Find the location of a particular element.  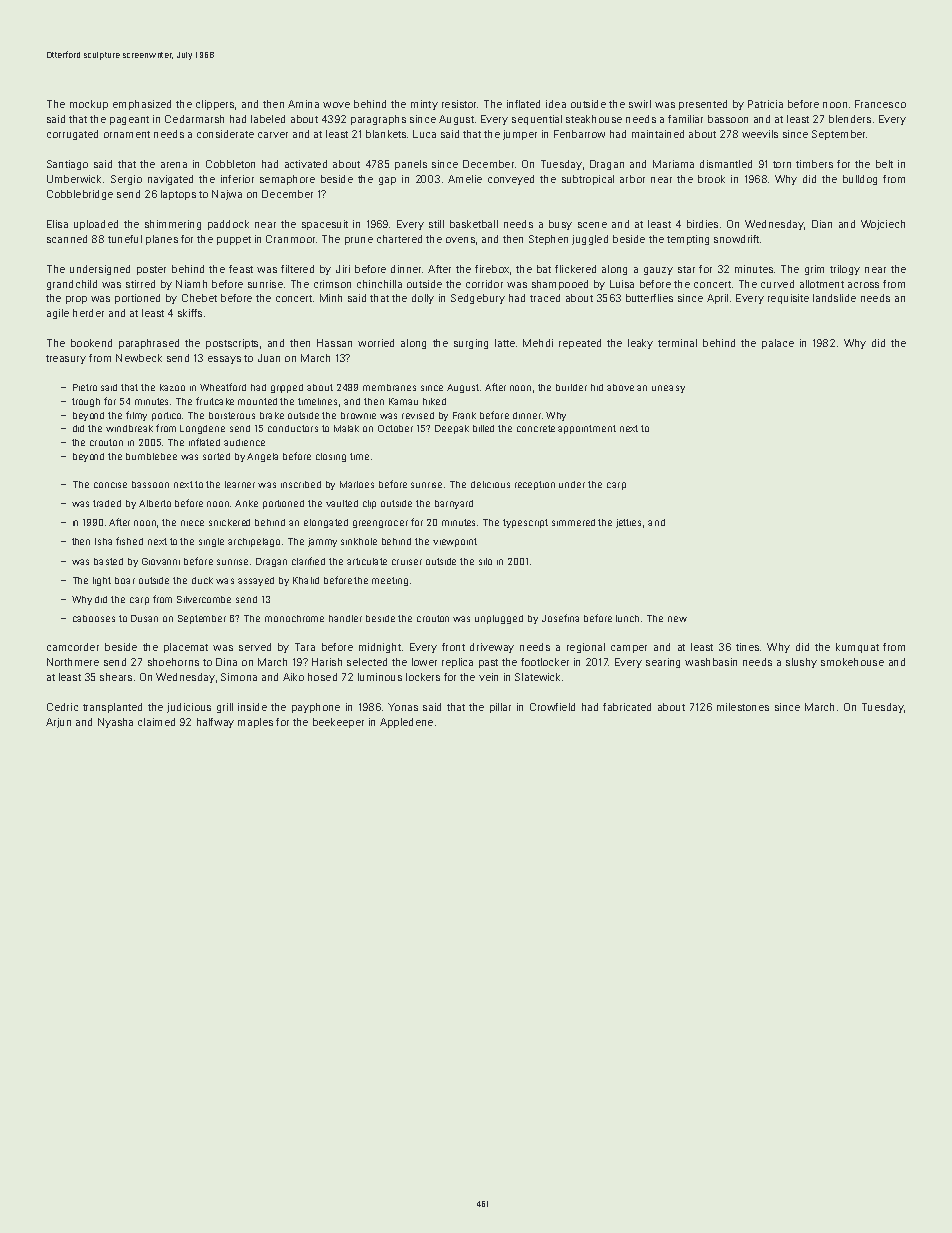

Santiago is located at coordinates (67, 165).
